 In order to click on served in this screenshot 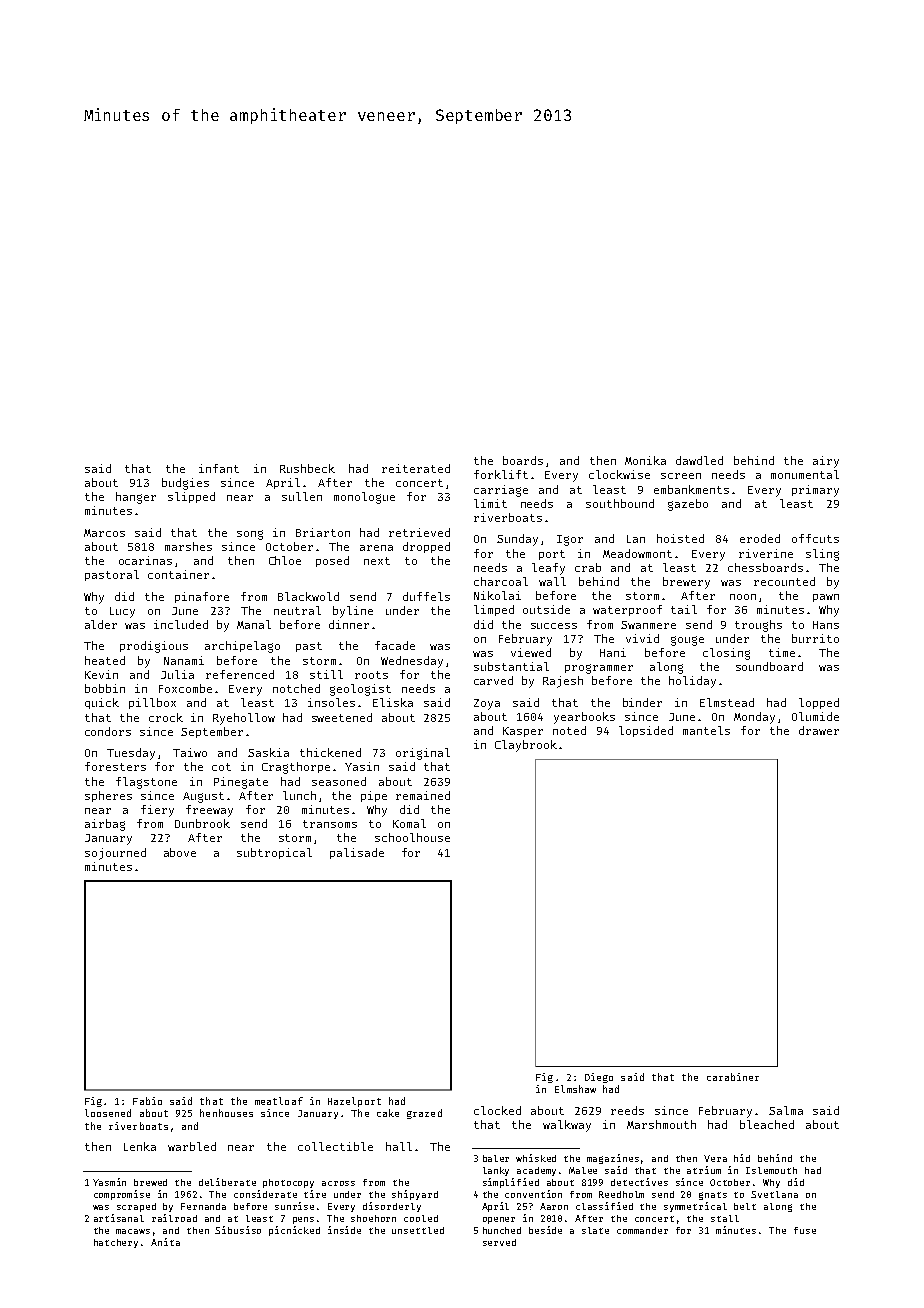, I will do `click(499, 1242)`.
